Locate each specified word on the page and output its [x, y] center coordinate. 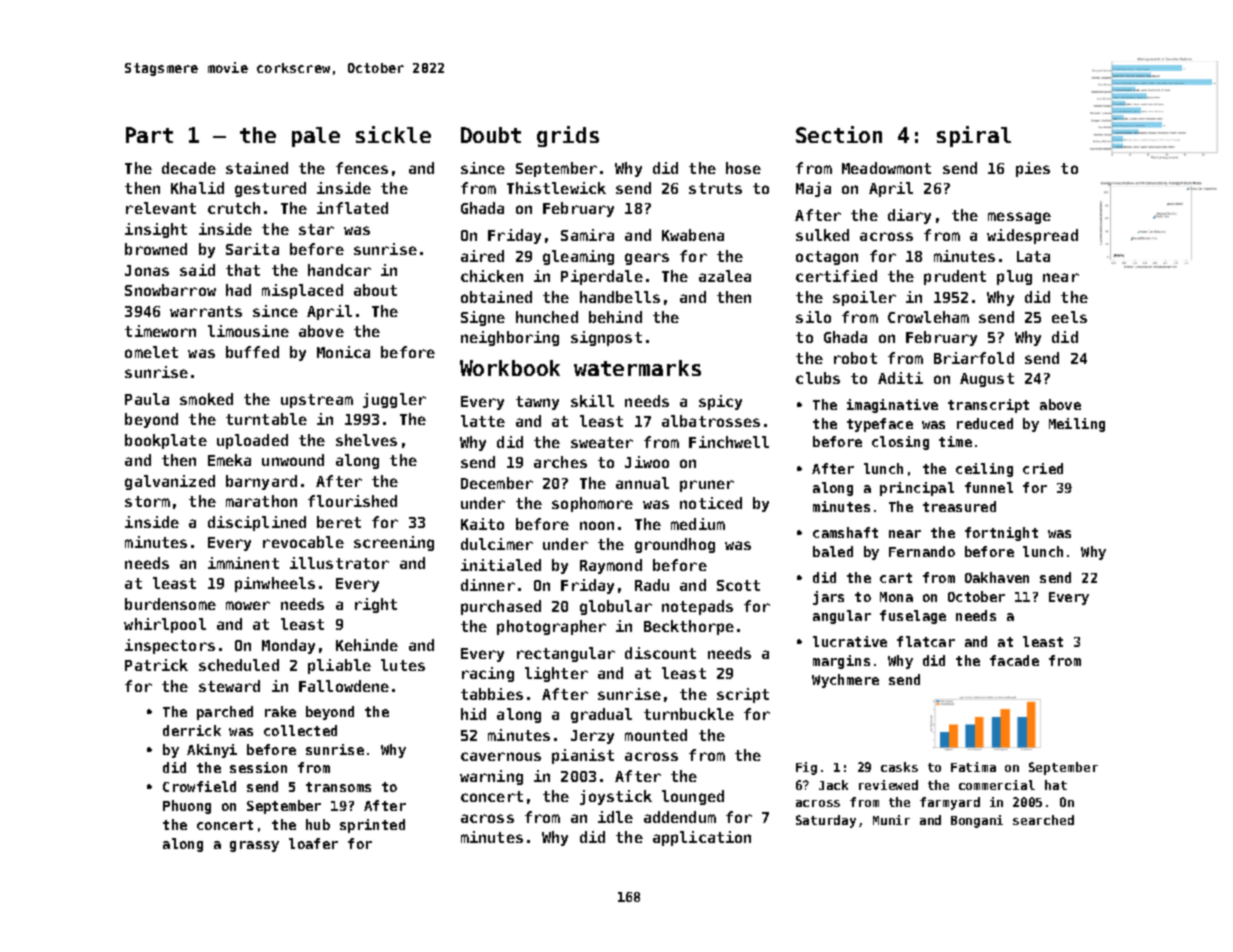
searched [1043, 820]
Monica [343, 352]
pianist [583, 756]
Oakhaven [997, 577]
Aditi [900, 378]
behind [615, 317]
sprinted [372, 826]
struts [715, 188]
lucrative [850, 641]
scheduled [239, 665]
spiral [974, 136]
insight [156, 230]
